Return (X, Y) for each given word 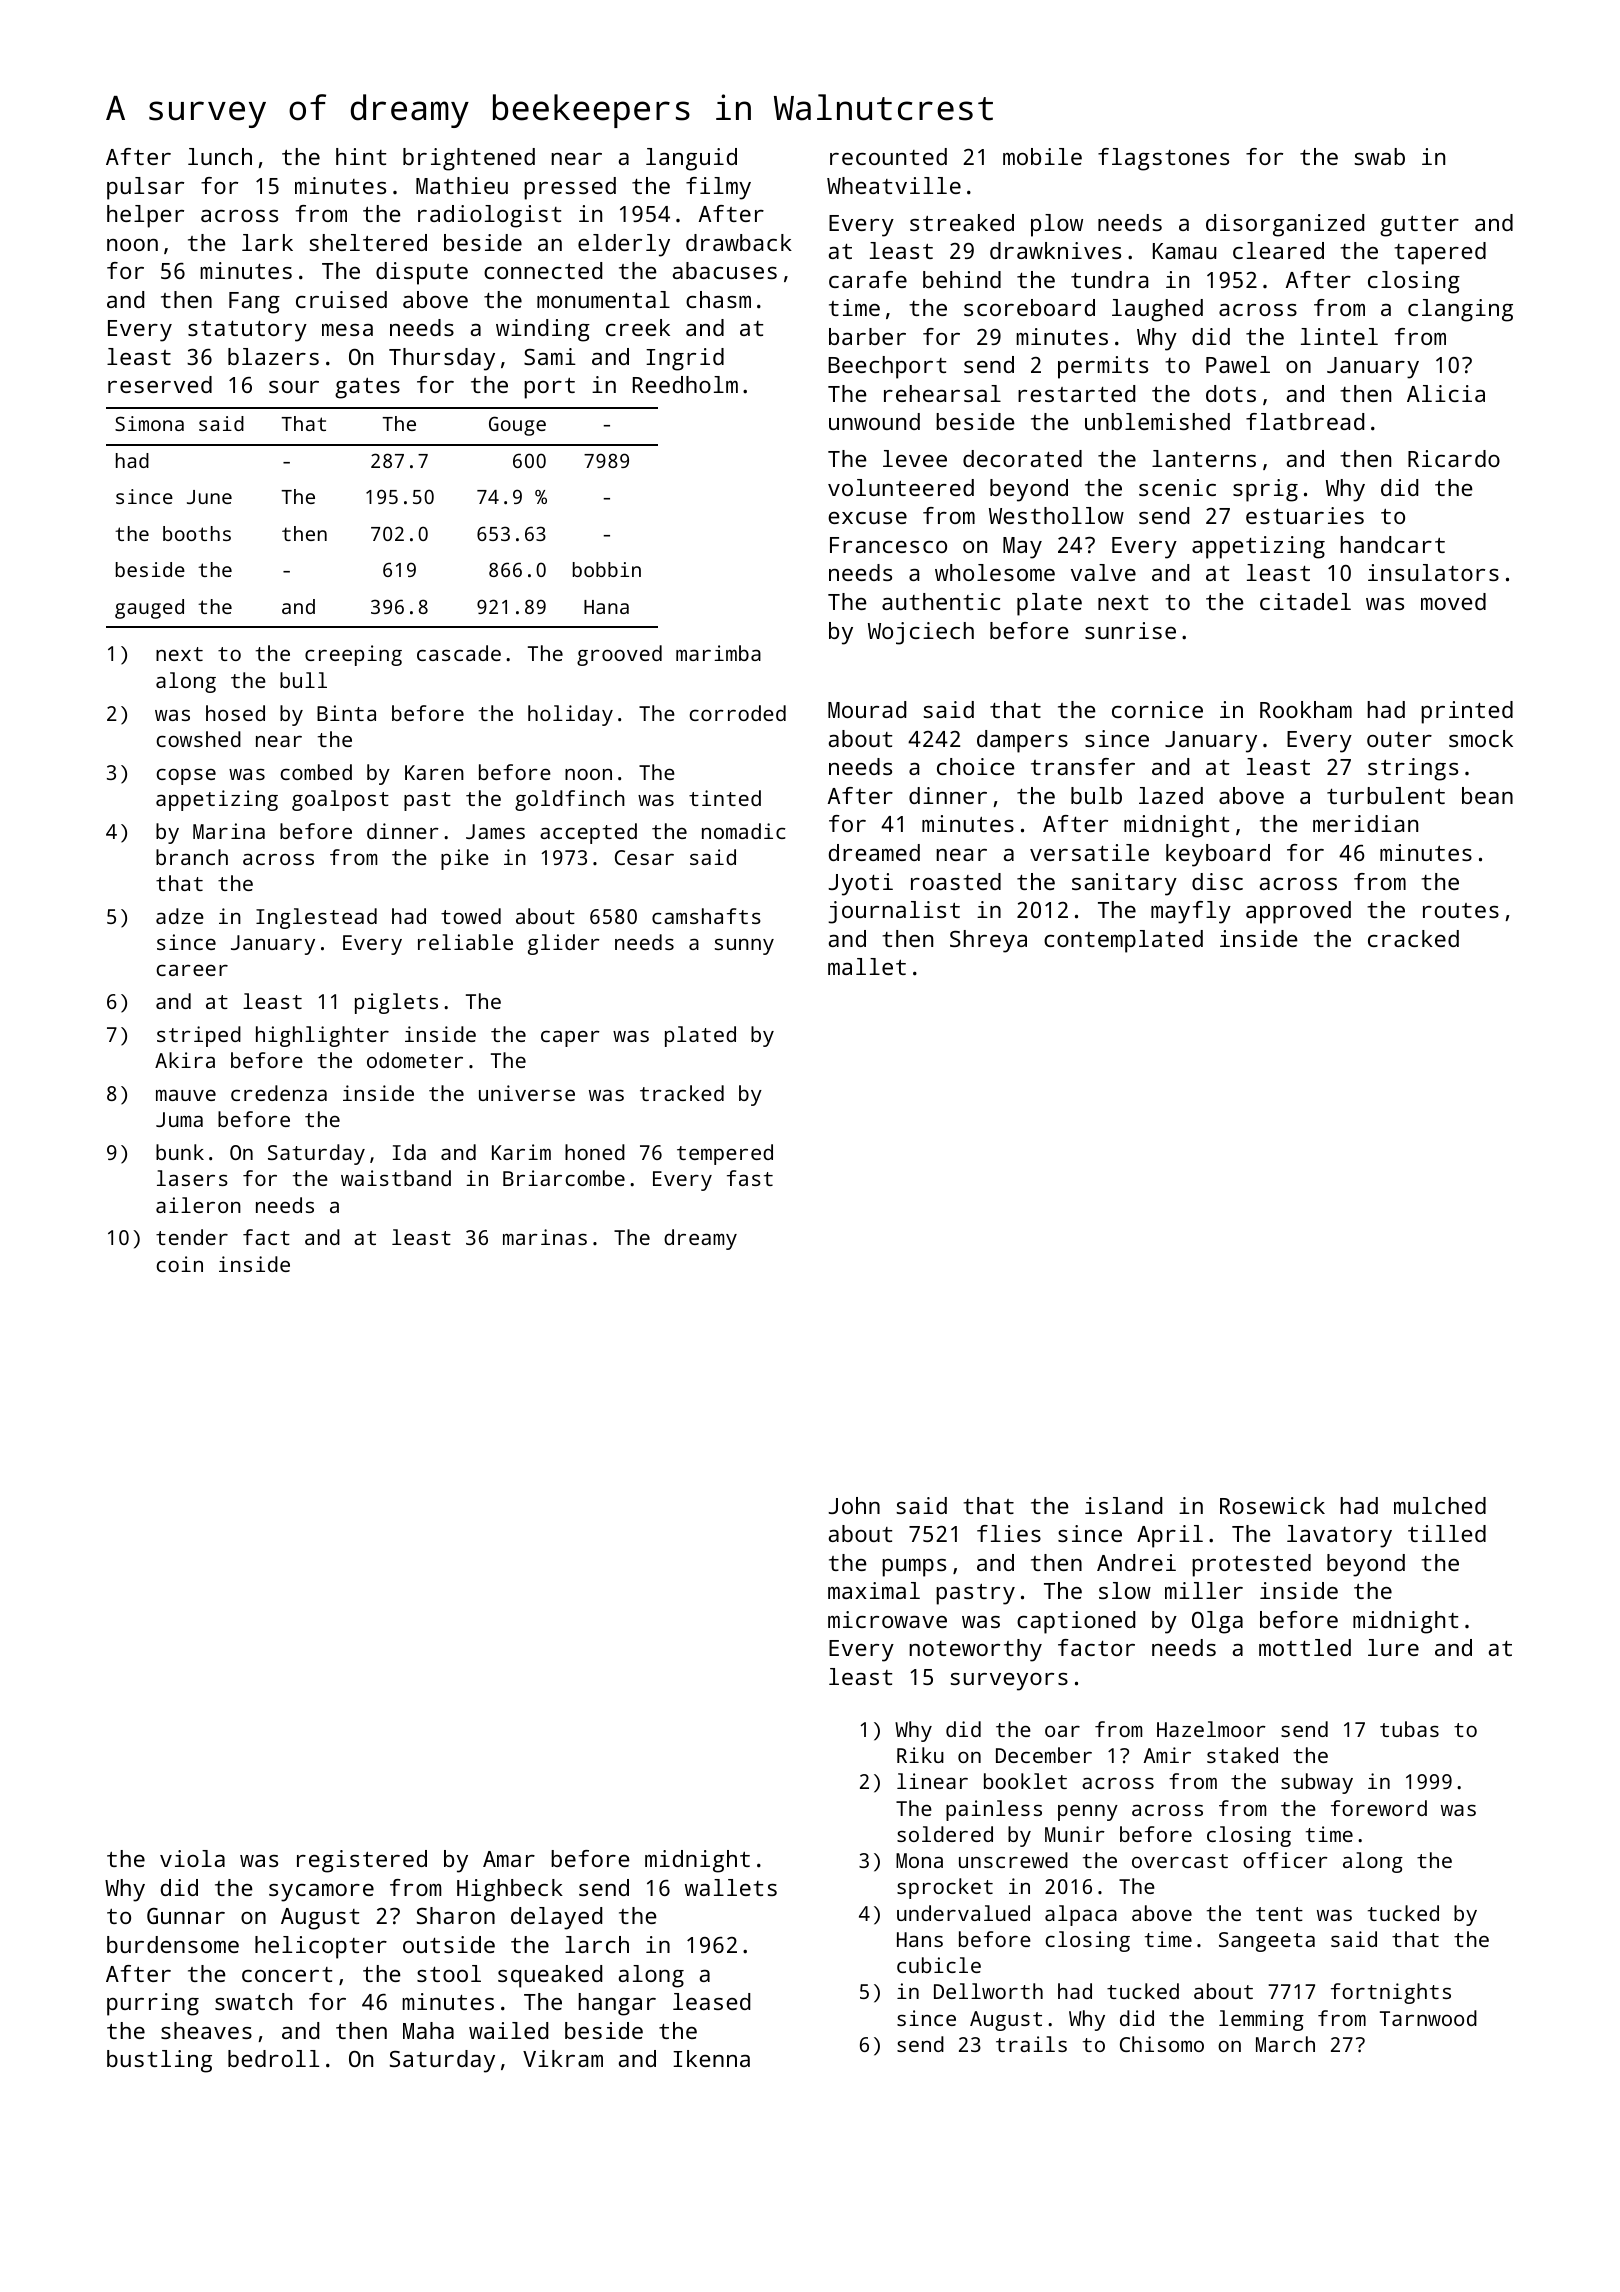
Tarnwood (1428, 2018)
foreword (1379, 1808)
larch (597, 1944)
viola (192, 1858)
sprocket (945, 1888)
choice (976, 766)
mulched (1440, 1505)
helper (145, 216)
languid (691, 159)
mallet (867, 966)
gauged (149, 609)
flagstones (1163, 159)
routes (1461, 910)
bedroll (273, 2058)
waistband (396, 1178)
